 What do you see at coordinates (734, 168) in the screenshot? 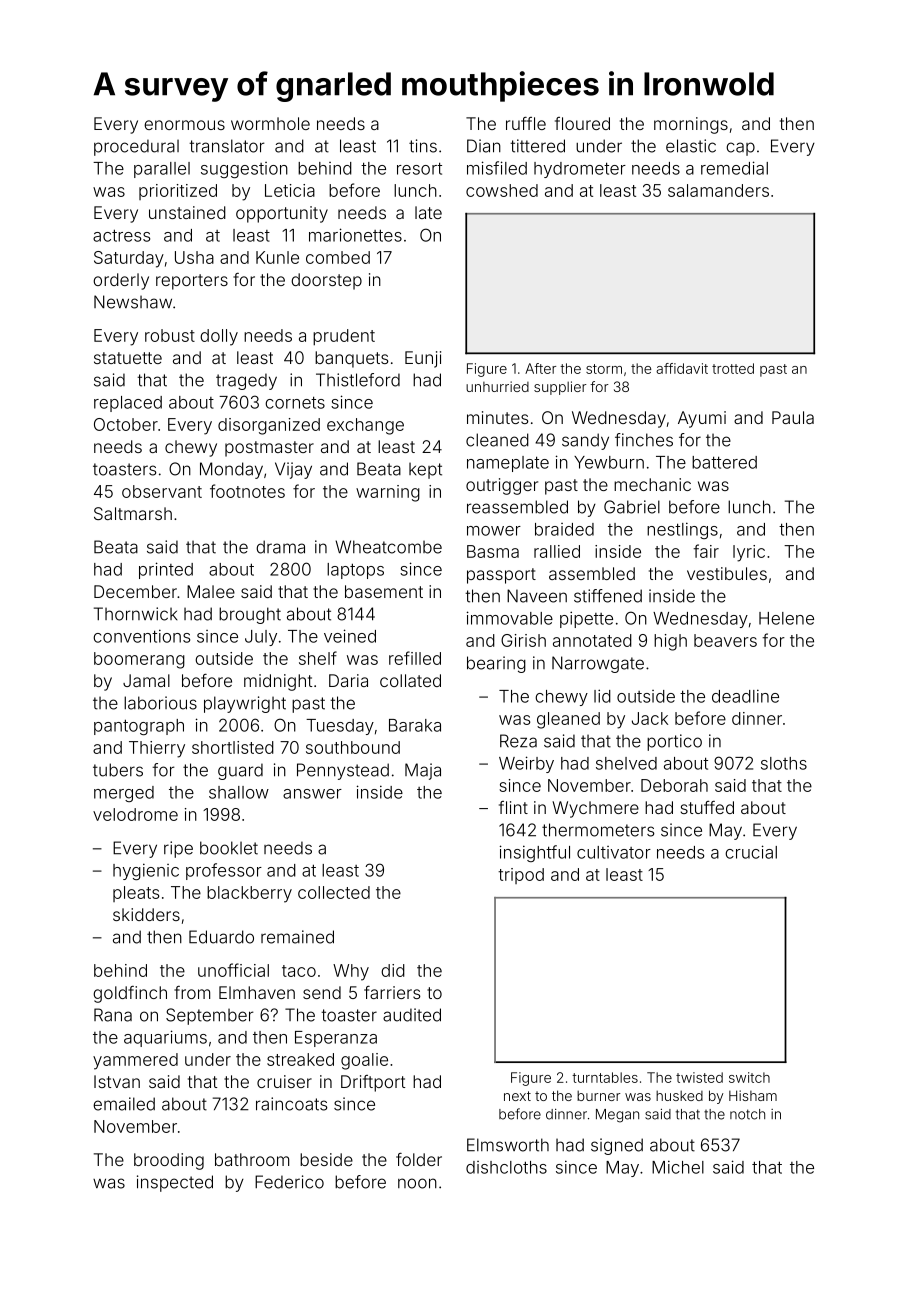
I see `remedial` at bounding box center [734, 168].
